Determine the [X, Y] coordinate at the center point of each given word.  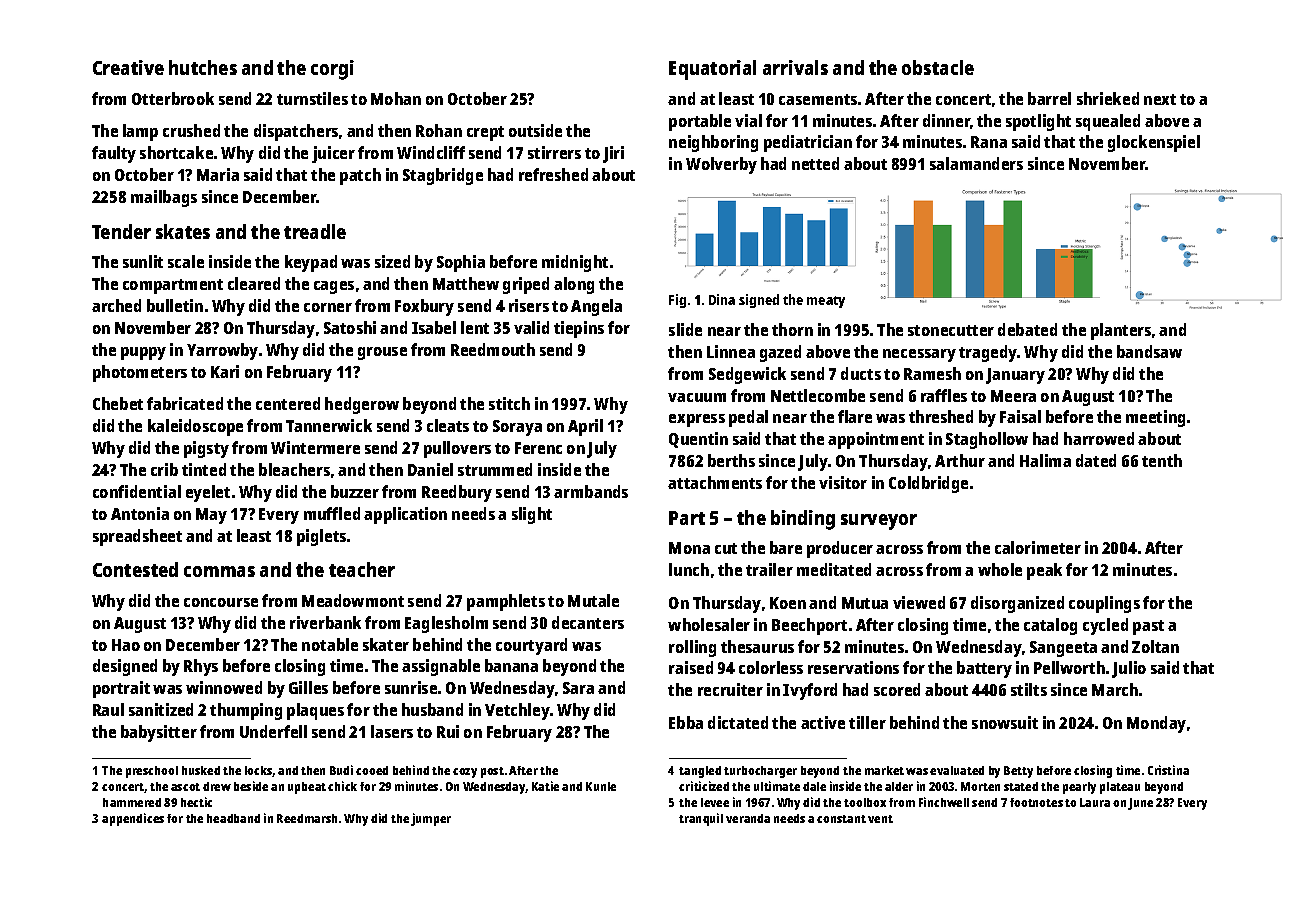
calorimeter [1038, 547]
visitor [843, 482]
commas [219, 571]
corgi [332, 70]
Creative [128, 67]
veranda [748, 818]
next [1160, 99]
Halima [1045, 460]
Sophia [461, 263]
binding [803, 520]
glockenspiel [1154, 143]
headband [233, 818]
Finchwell [944, 802]
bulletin [175, 305]
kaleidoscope [195, 427]
